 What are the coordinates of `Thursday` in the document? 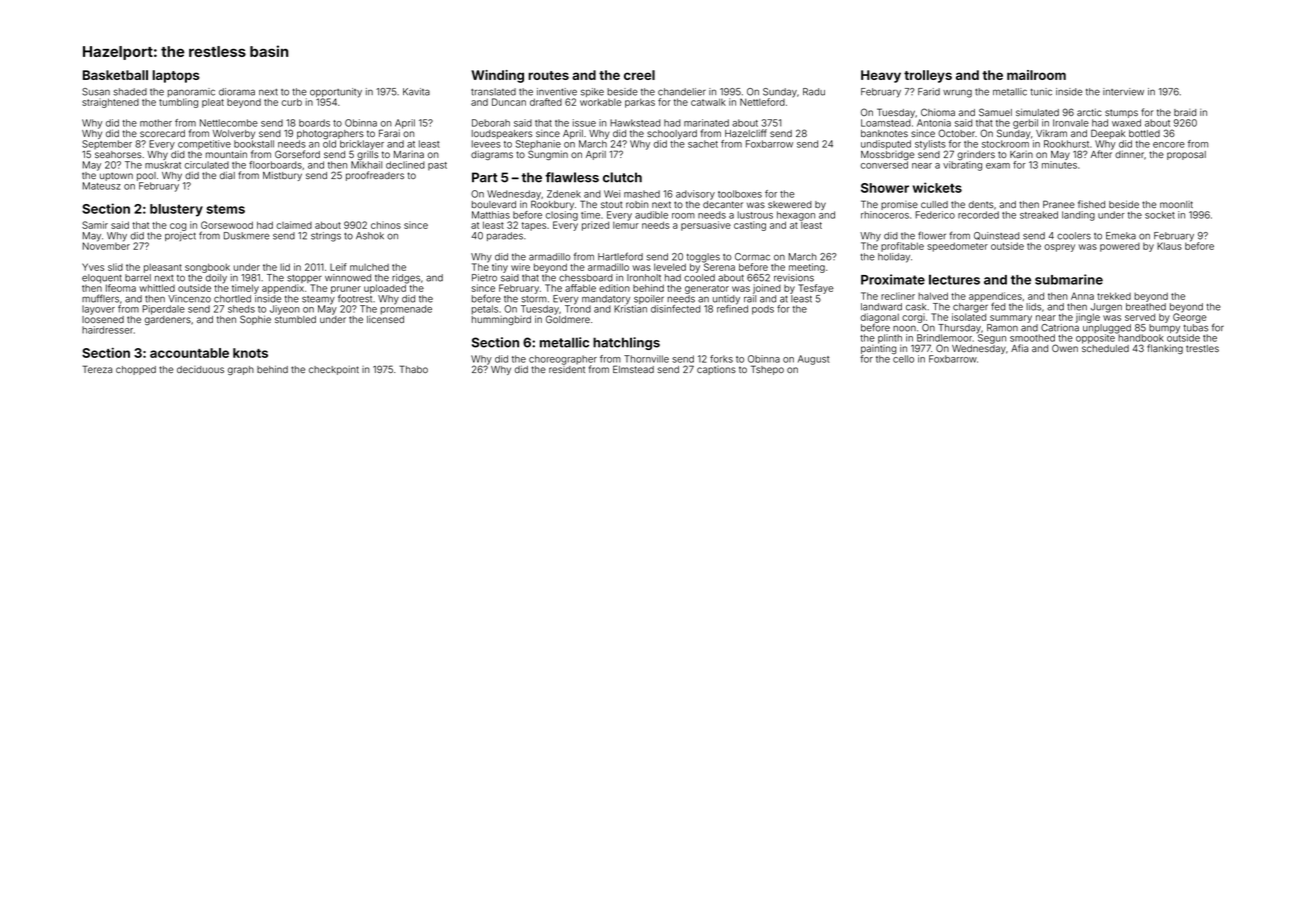 It's located at (959, 329).
